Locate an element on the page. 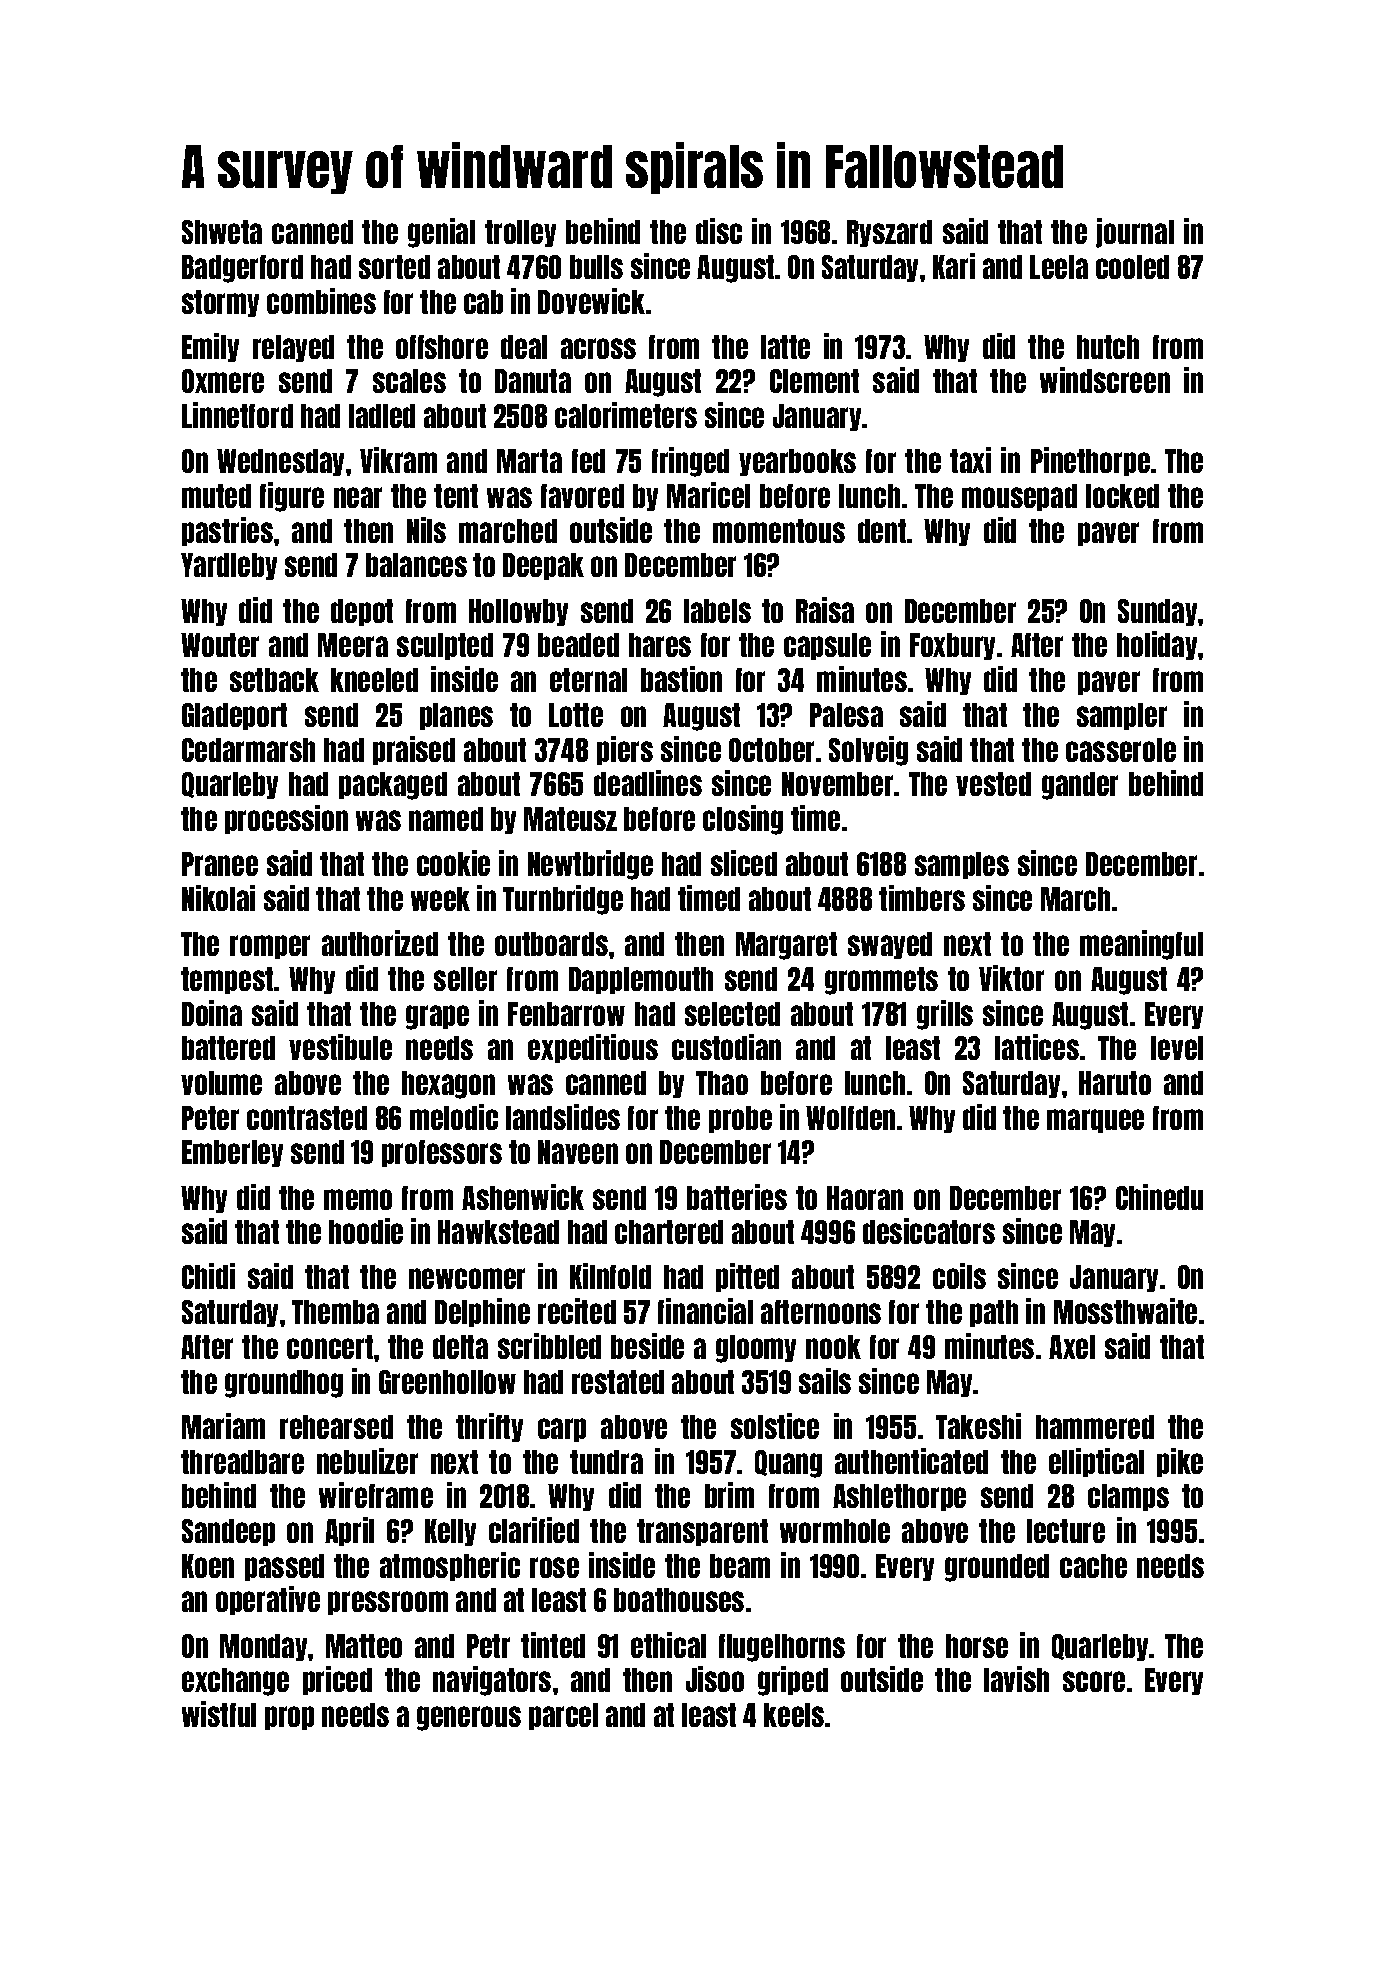  trolley is located at coordinates (520, 233).
